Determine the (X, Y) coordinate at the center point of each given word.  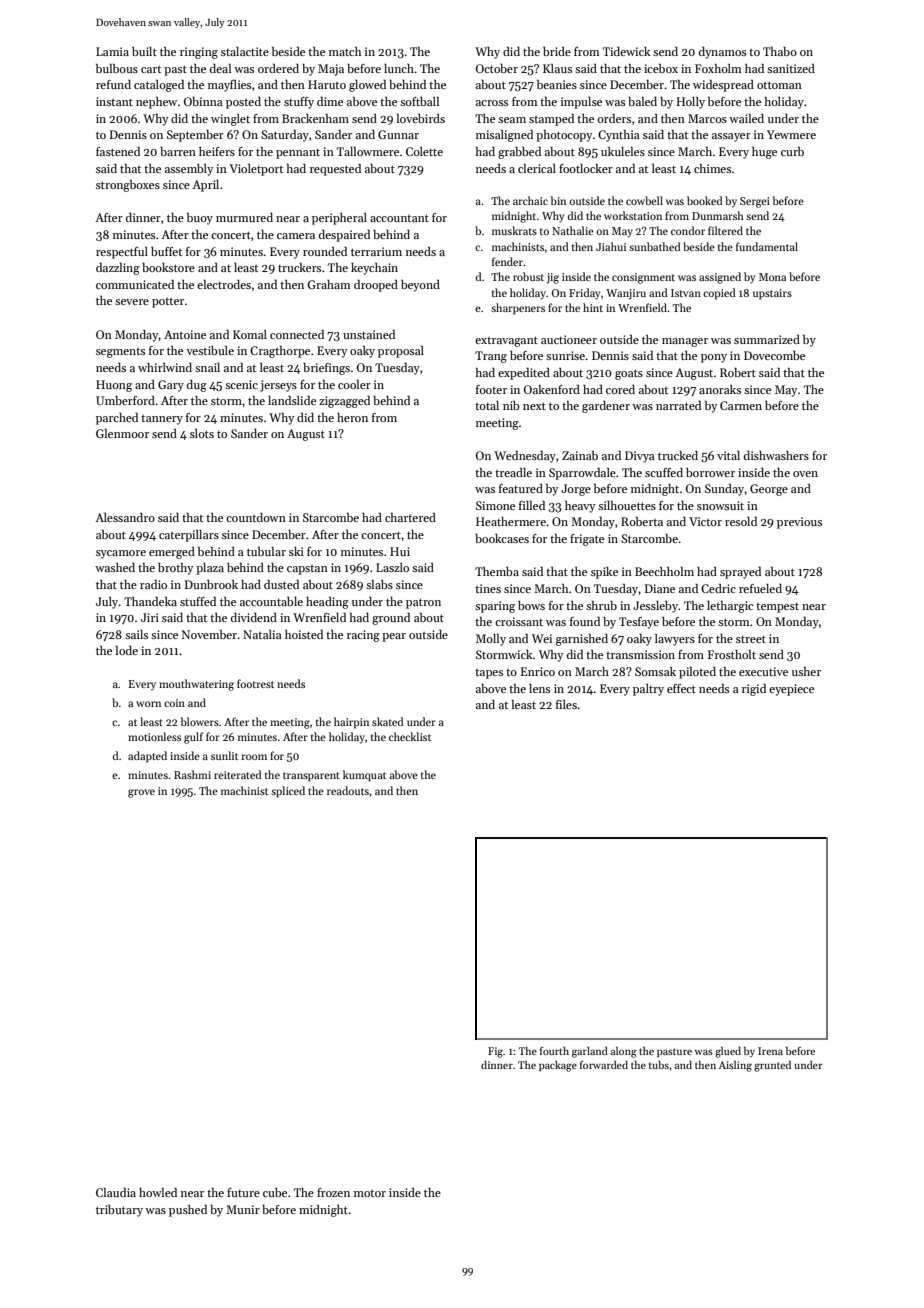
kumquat (364, 776)
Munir (243, 1209)
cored (620, 389)
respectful (122, 253)
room (254, 757)
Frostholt (732, 654)
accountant (399, 218)
